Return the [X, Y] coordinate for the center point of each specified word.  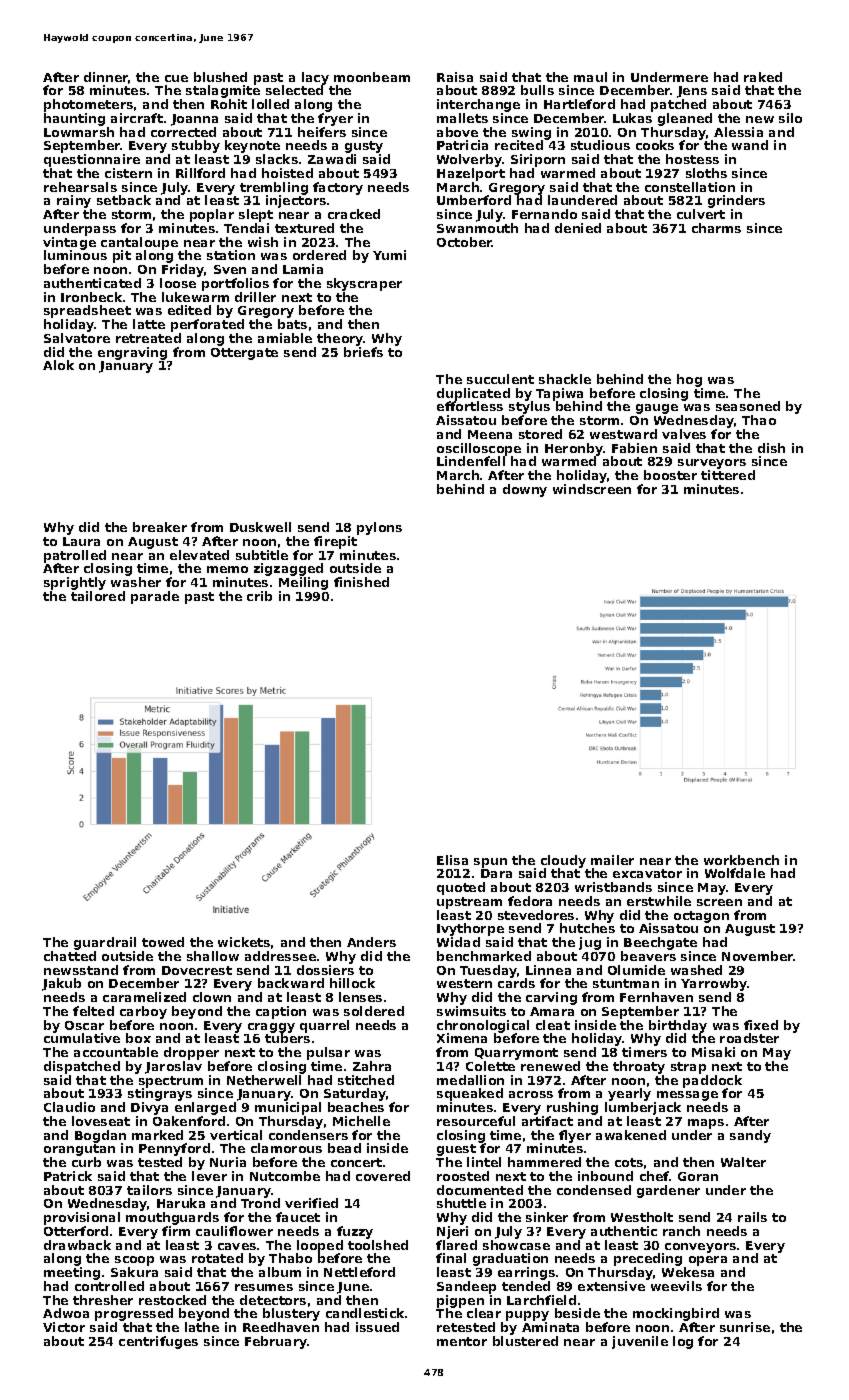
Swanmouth [477, 228]
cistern [128, 173]
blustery [291, 1314]
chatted [70, 956]
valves [684, 434]
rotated [217, 1258]
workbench [741, 860]
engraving [132, 353]
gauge [657, 409]
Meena [490, 434]
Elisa [452, 860]
